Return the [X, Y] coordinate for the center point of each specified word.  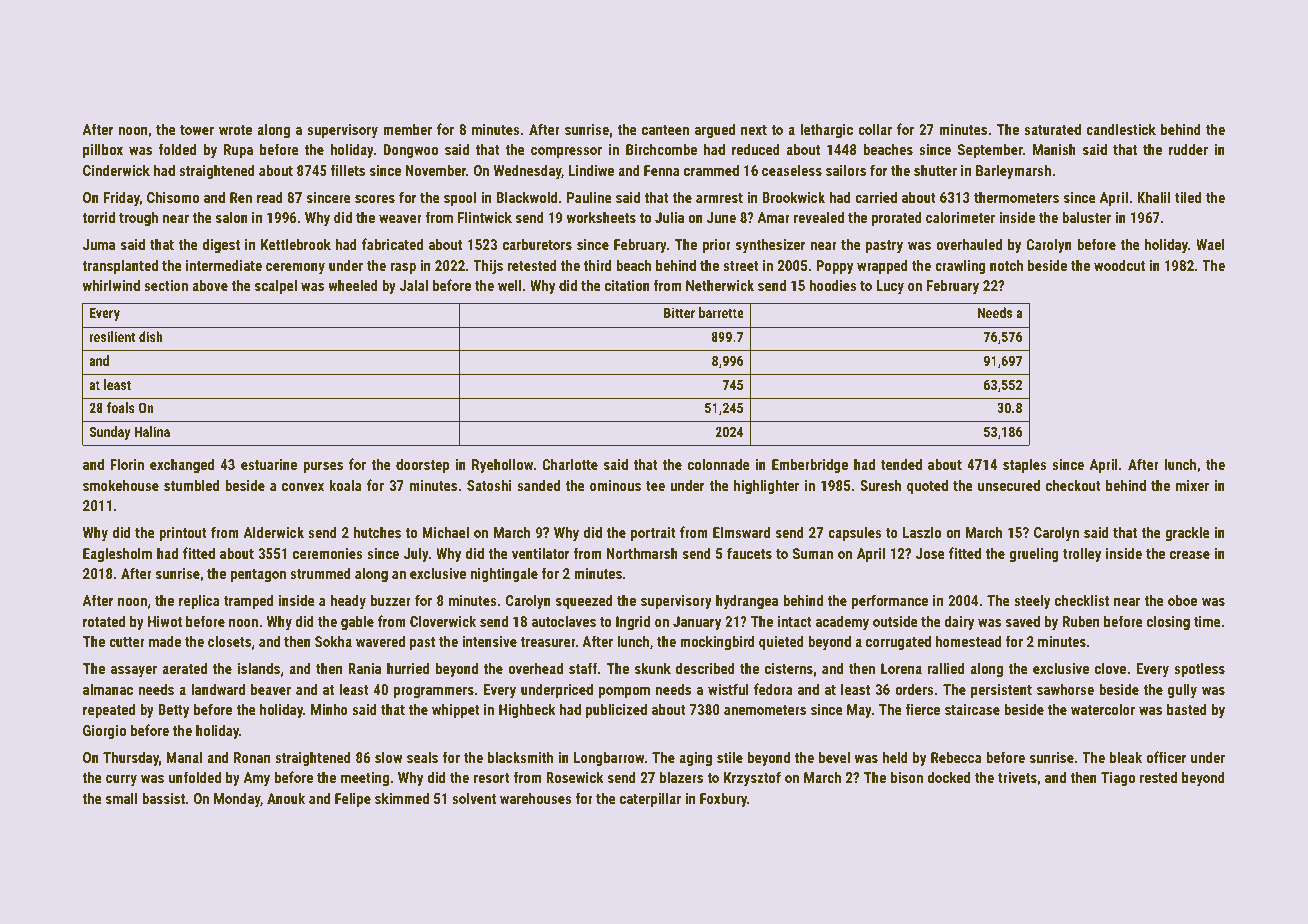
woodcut [1119, 265]
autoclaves [564, 621]
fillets [348, 170]
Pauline [589, 197]
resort [492, 778]
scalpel [276, 286]
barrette [721, 312]
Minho [329, 709]
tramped [248, 601]
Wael [1210, 244]
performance [890, 601]
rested [1158, 777]
